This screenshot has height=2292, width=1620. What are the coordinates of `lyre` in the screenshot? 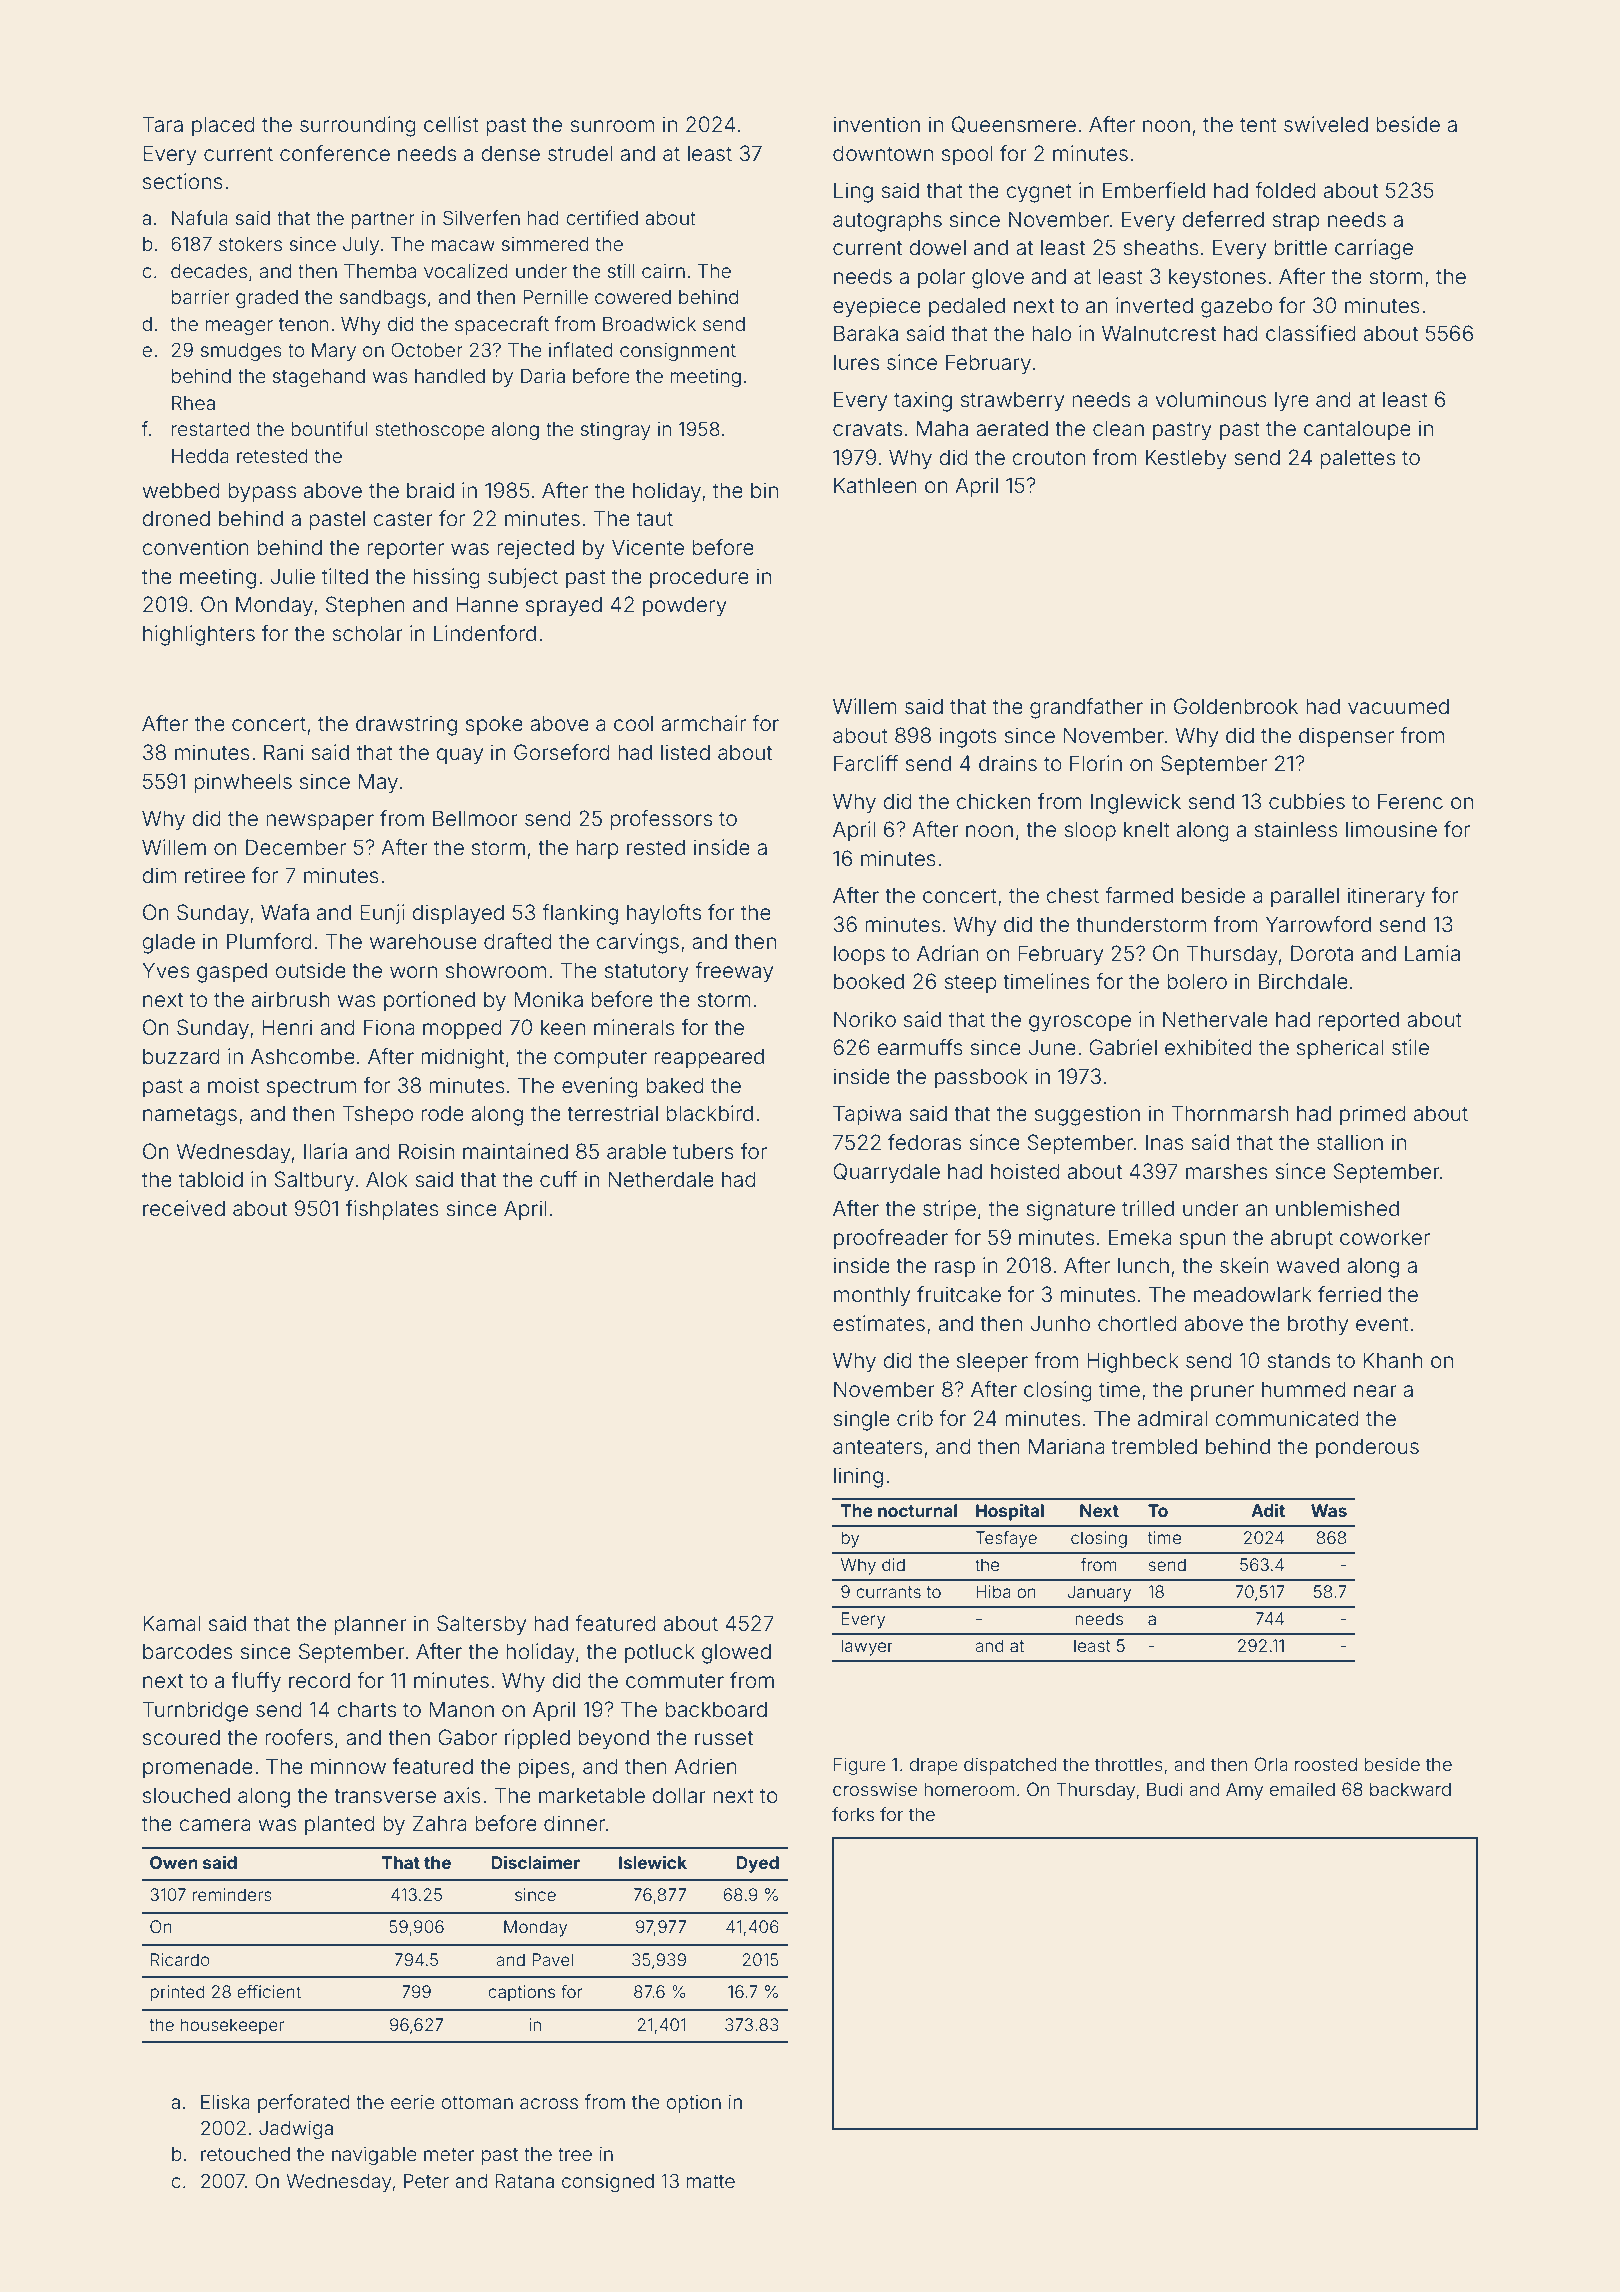 It's located at (1292, 401).
